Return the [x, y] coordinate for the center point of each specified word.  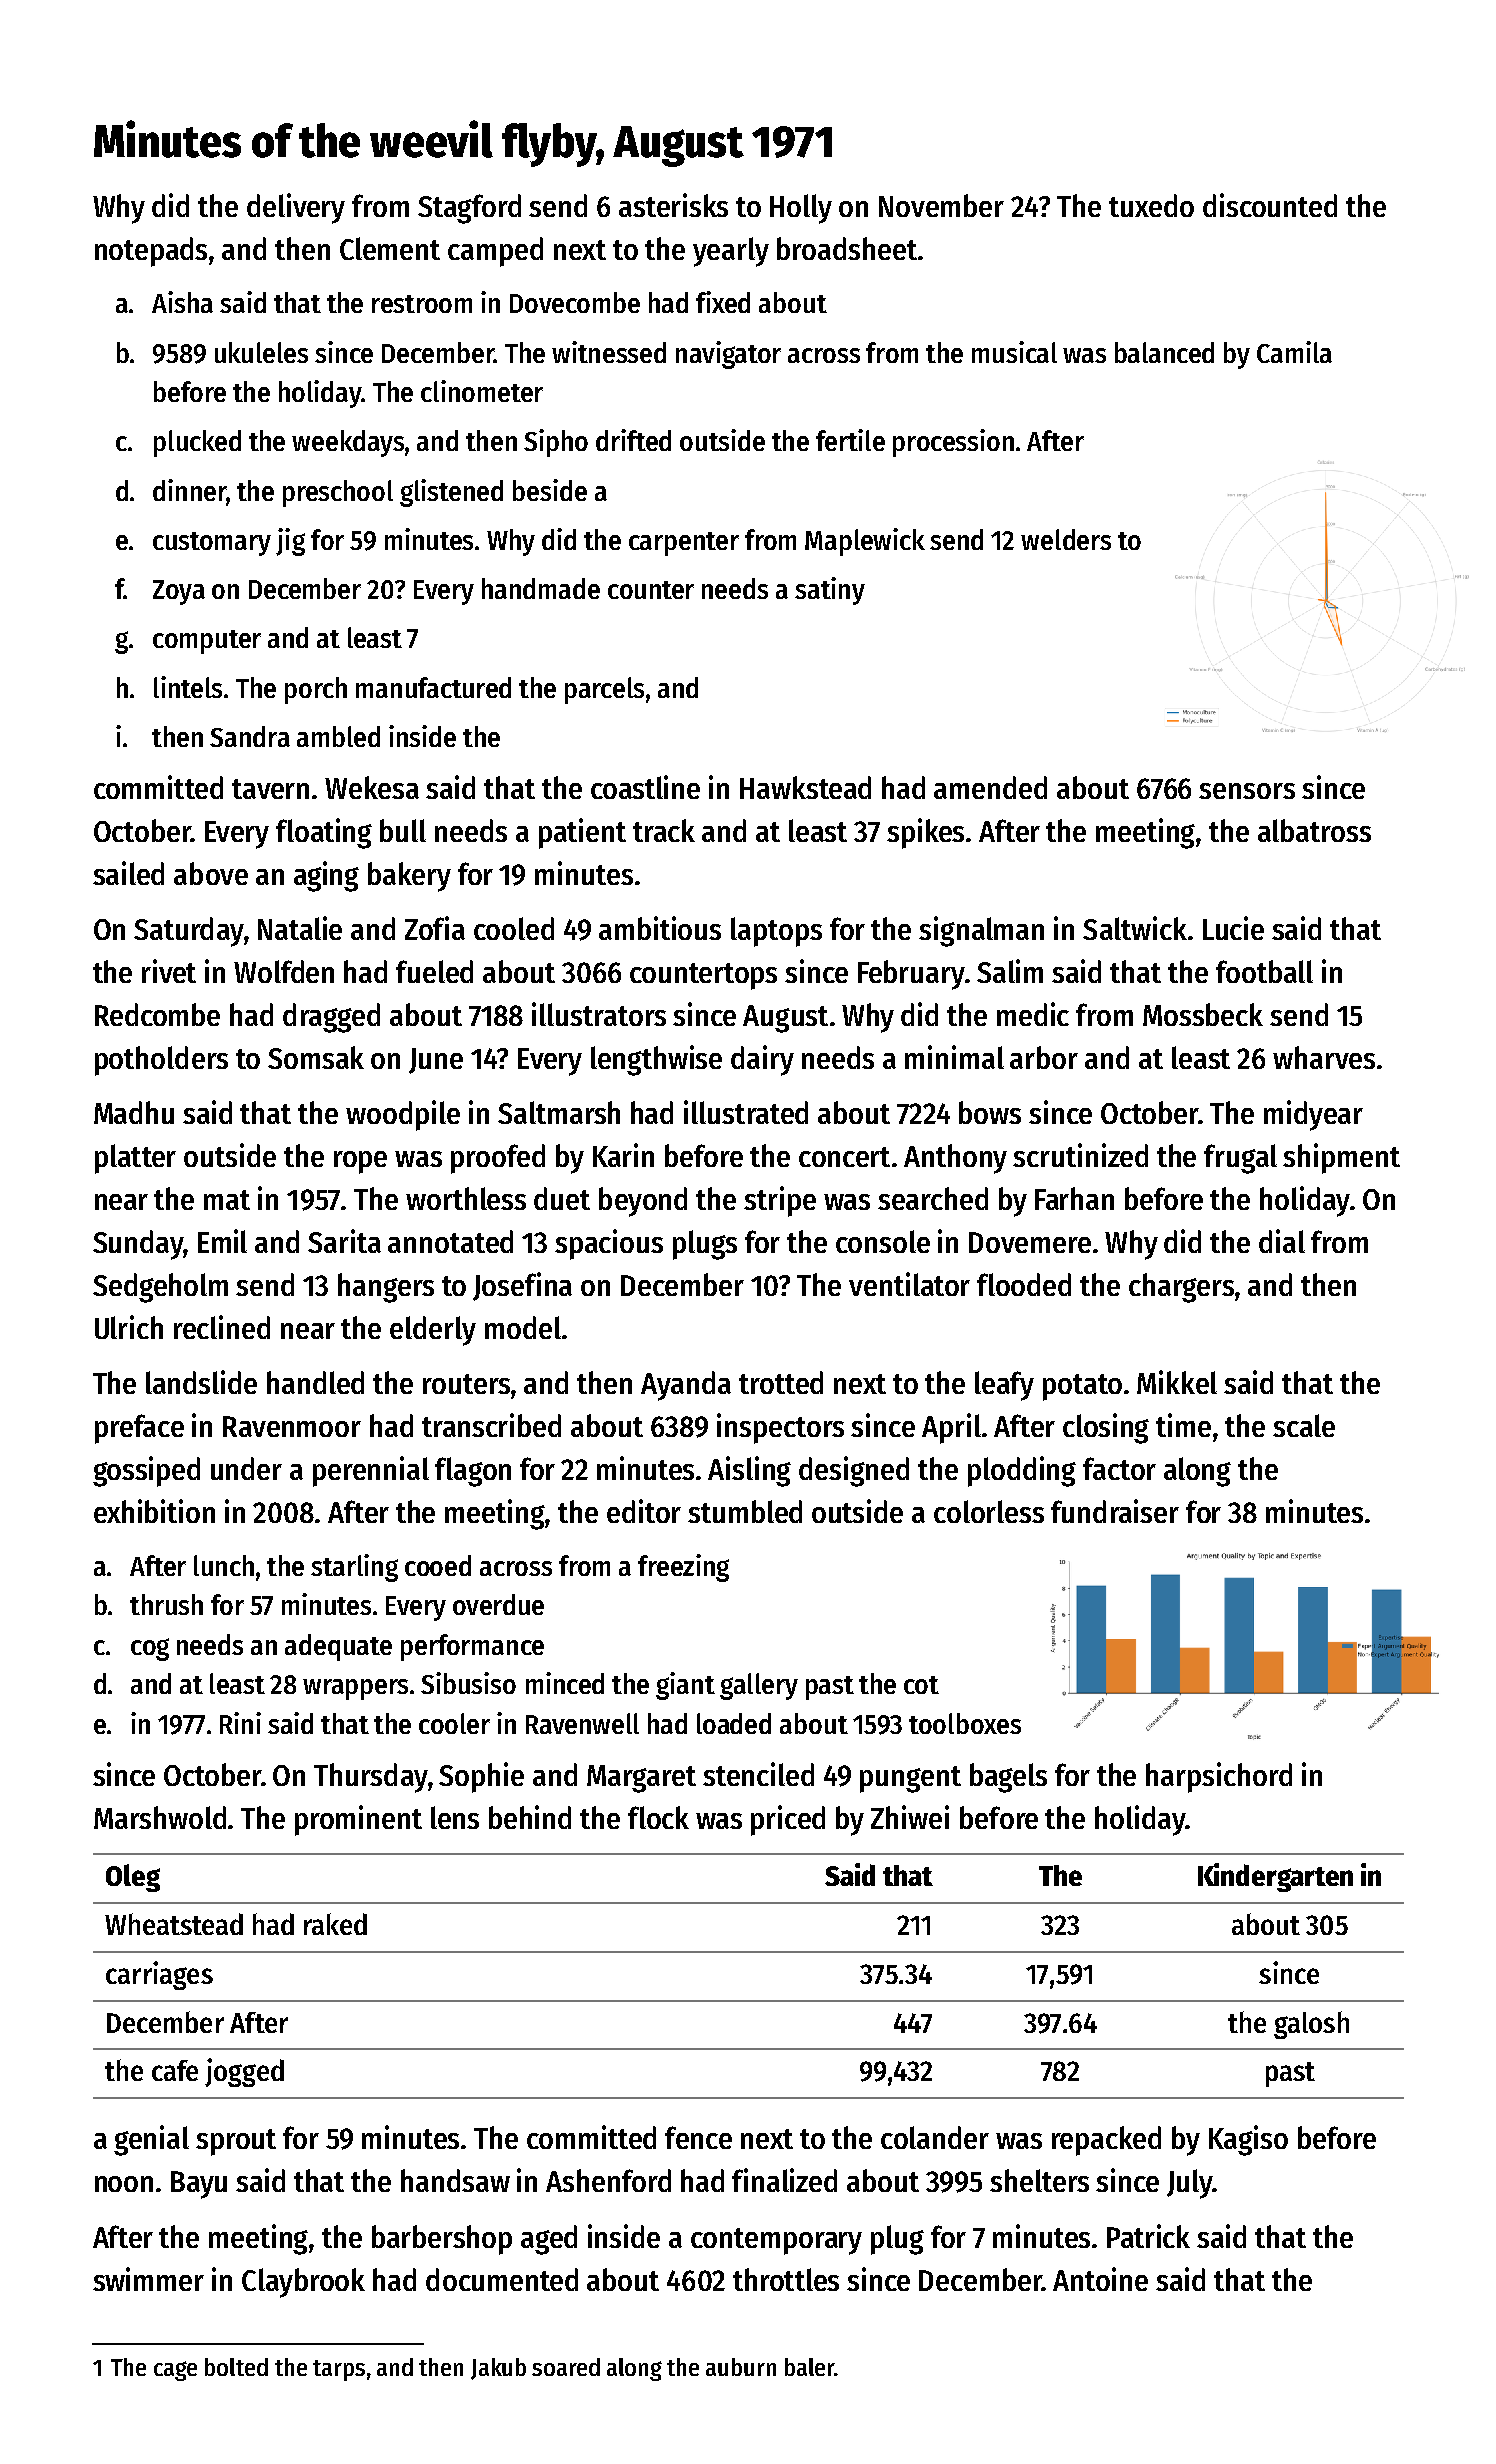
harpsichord [1219, 1777]
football [1264, 971]
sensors [1247, 791]
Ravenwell [582, 1723]
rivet [169, 971]
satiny [830, 591]
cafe [175, 2070]
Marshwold [160, 1817]
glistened [451, 493]
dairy [762, 1060]
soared [566, 2367]
